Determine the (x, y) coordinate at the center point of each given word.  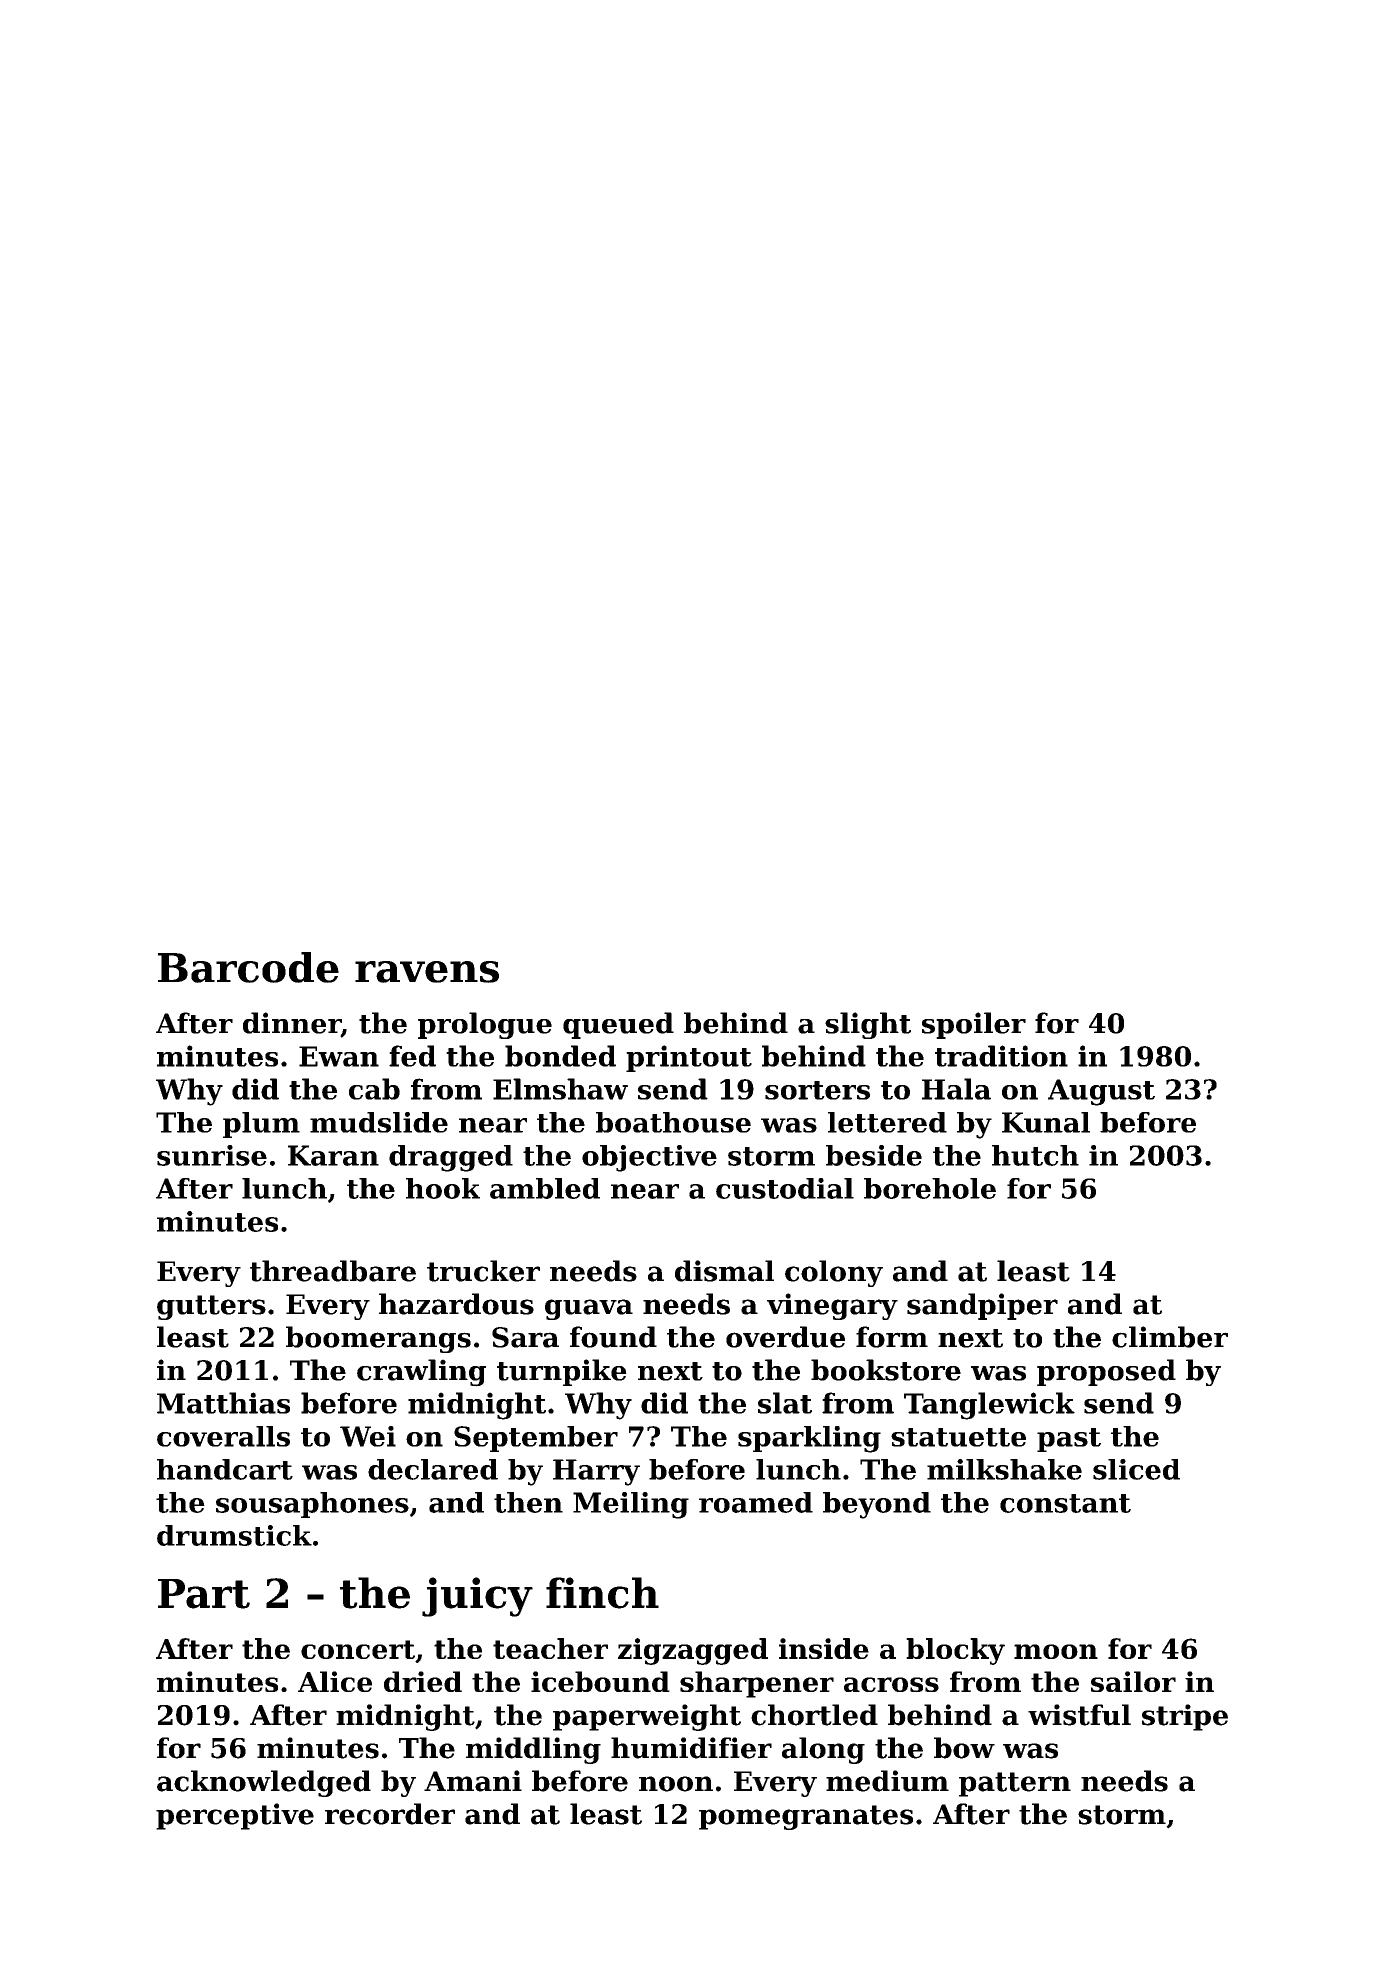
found (613, 1337)
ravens (427, 972)
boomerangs (378, 1339)
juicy (477, 1597)
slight (868, 1025)
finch (602, 1593)
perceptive (235, 1816)
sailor (1133, 1681)
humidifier (691, 1748)
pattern (1015, 1784)
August (1101, 1092)
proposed (1106, 1372)
